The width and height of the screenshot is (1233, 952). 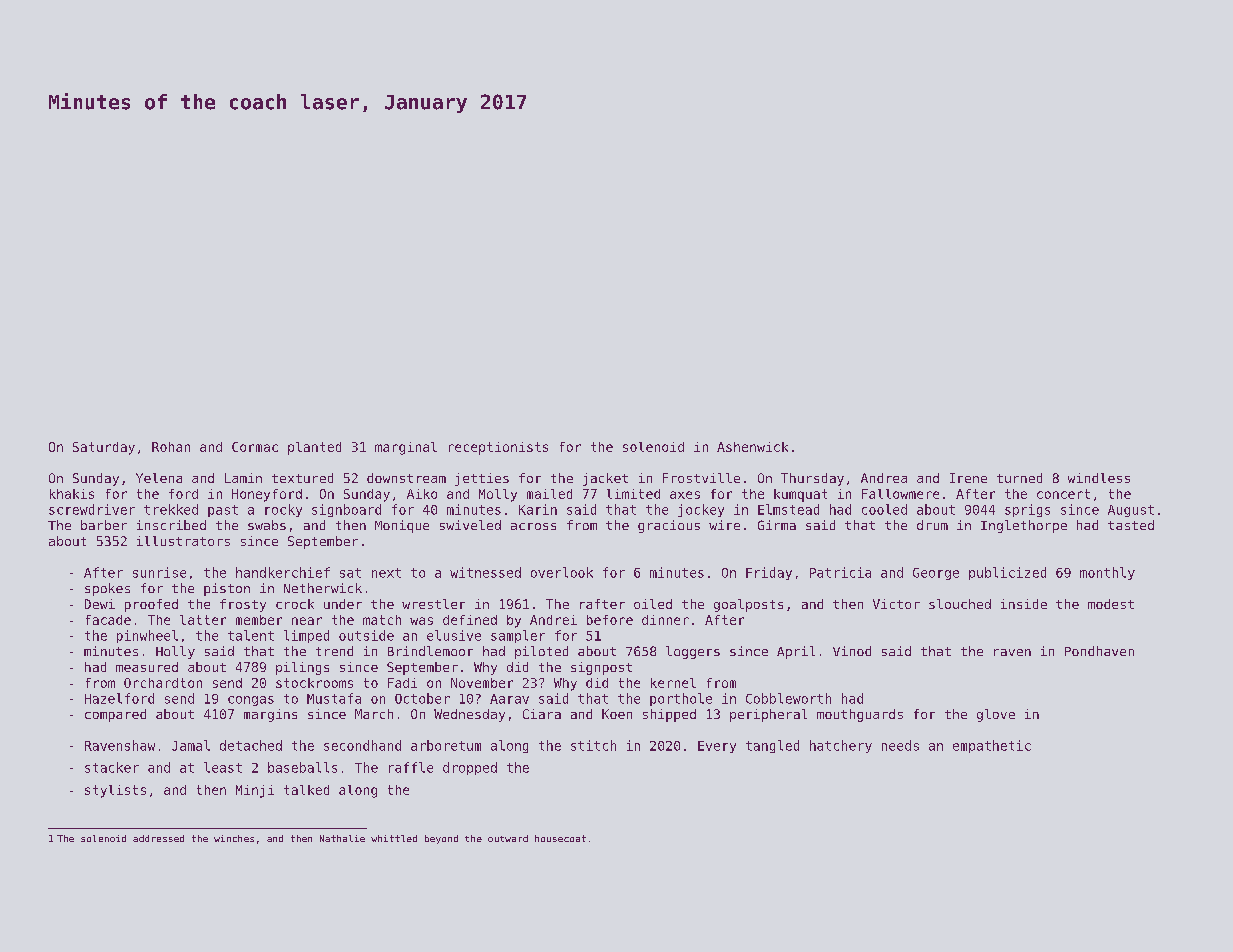 What do you see at coordinates (884, 509) in the screenshot?
I see `cooled` at bounding box center [884, 509].
